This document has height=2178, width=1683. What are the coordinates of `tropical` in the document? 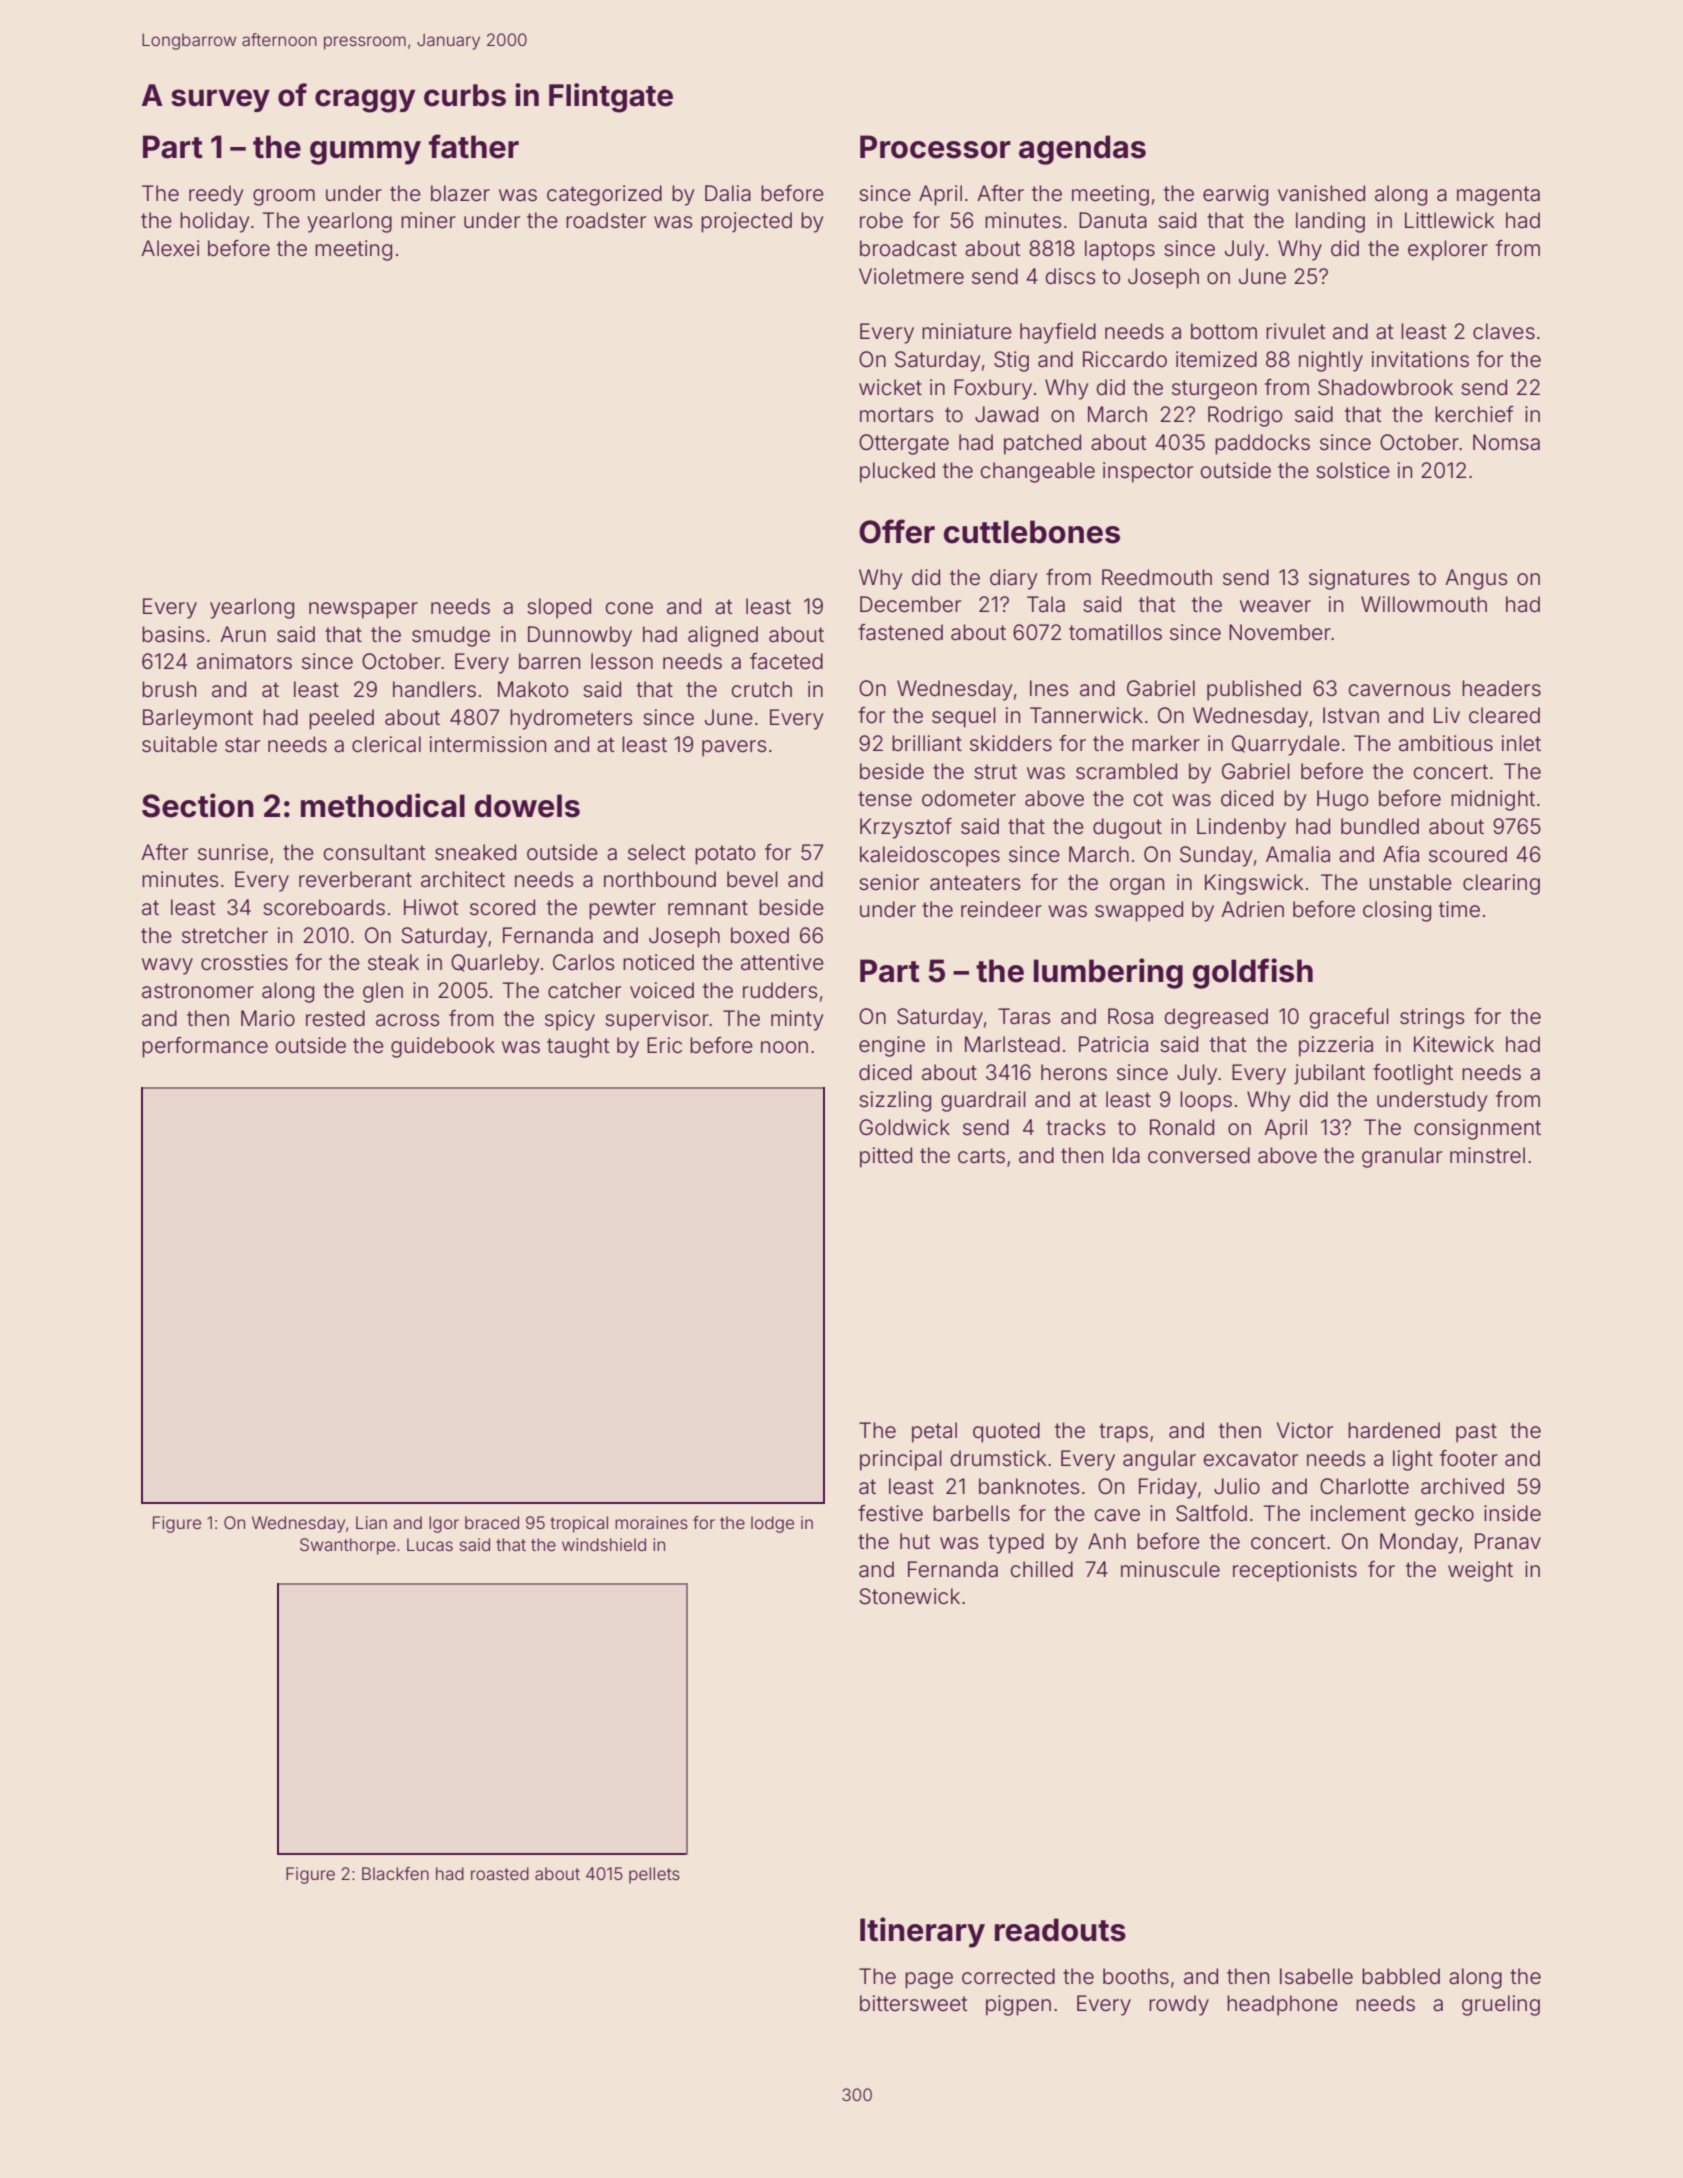 It's located at (579, 1524).
